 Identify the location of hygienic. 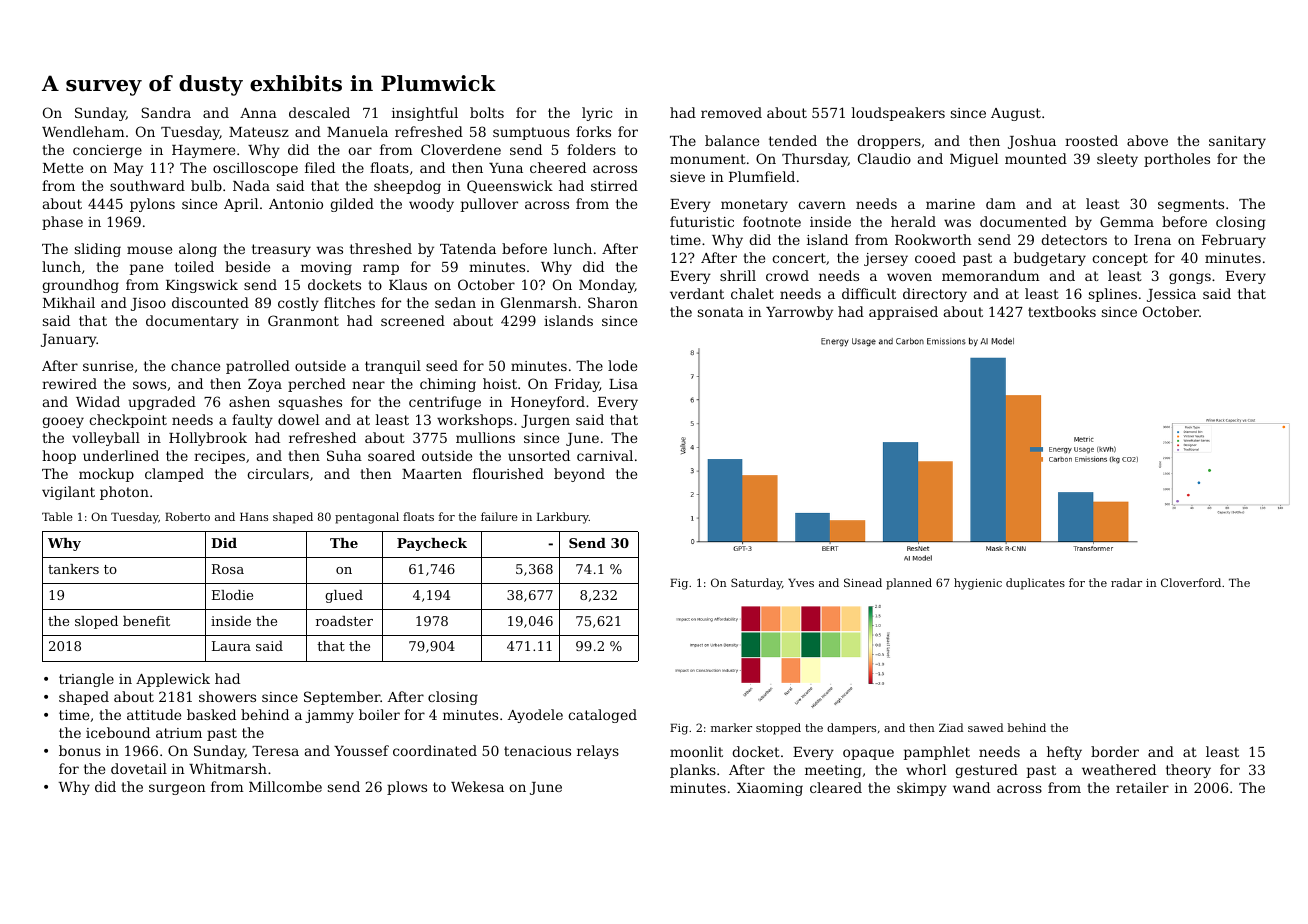
(978, 584).
